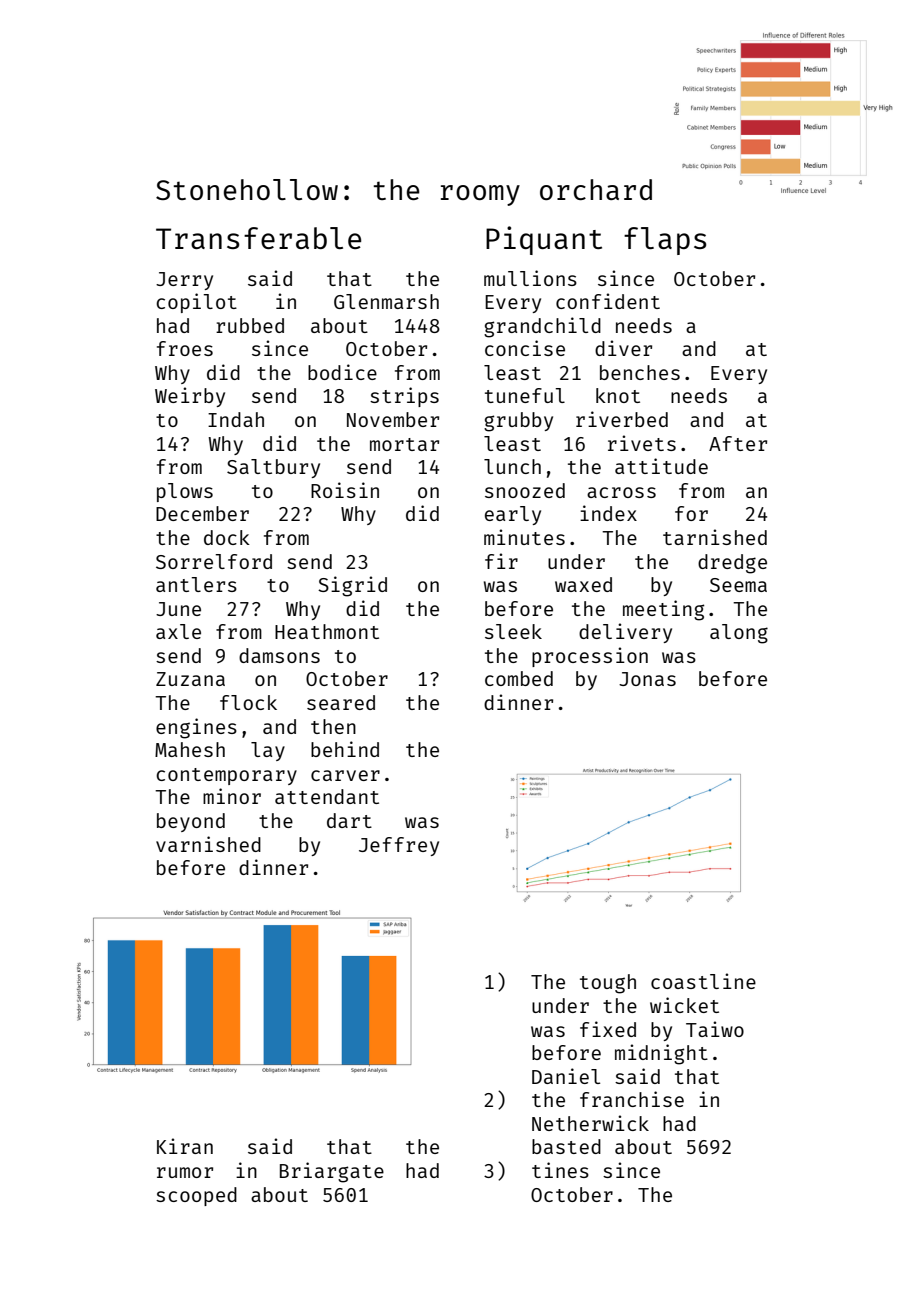  Describe the element at coordinates (647, 679) in the screenshot. I see `Jonas` at that location.
